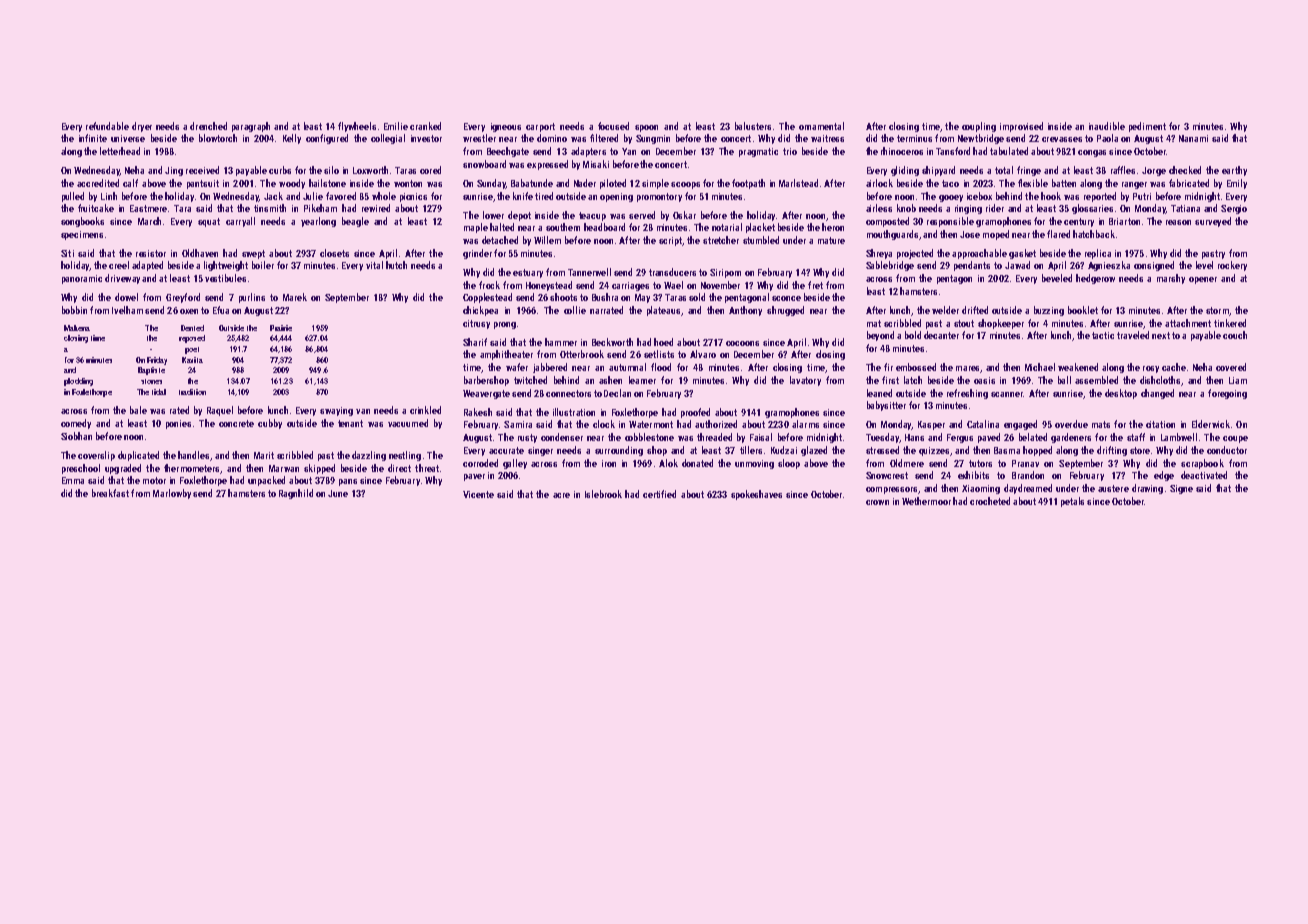  Describe the element at coordinates (142, 127) in the page. I see `dryer` at that location.
